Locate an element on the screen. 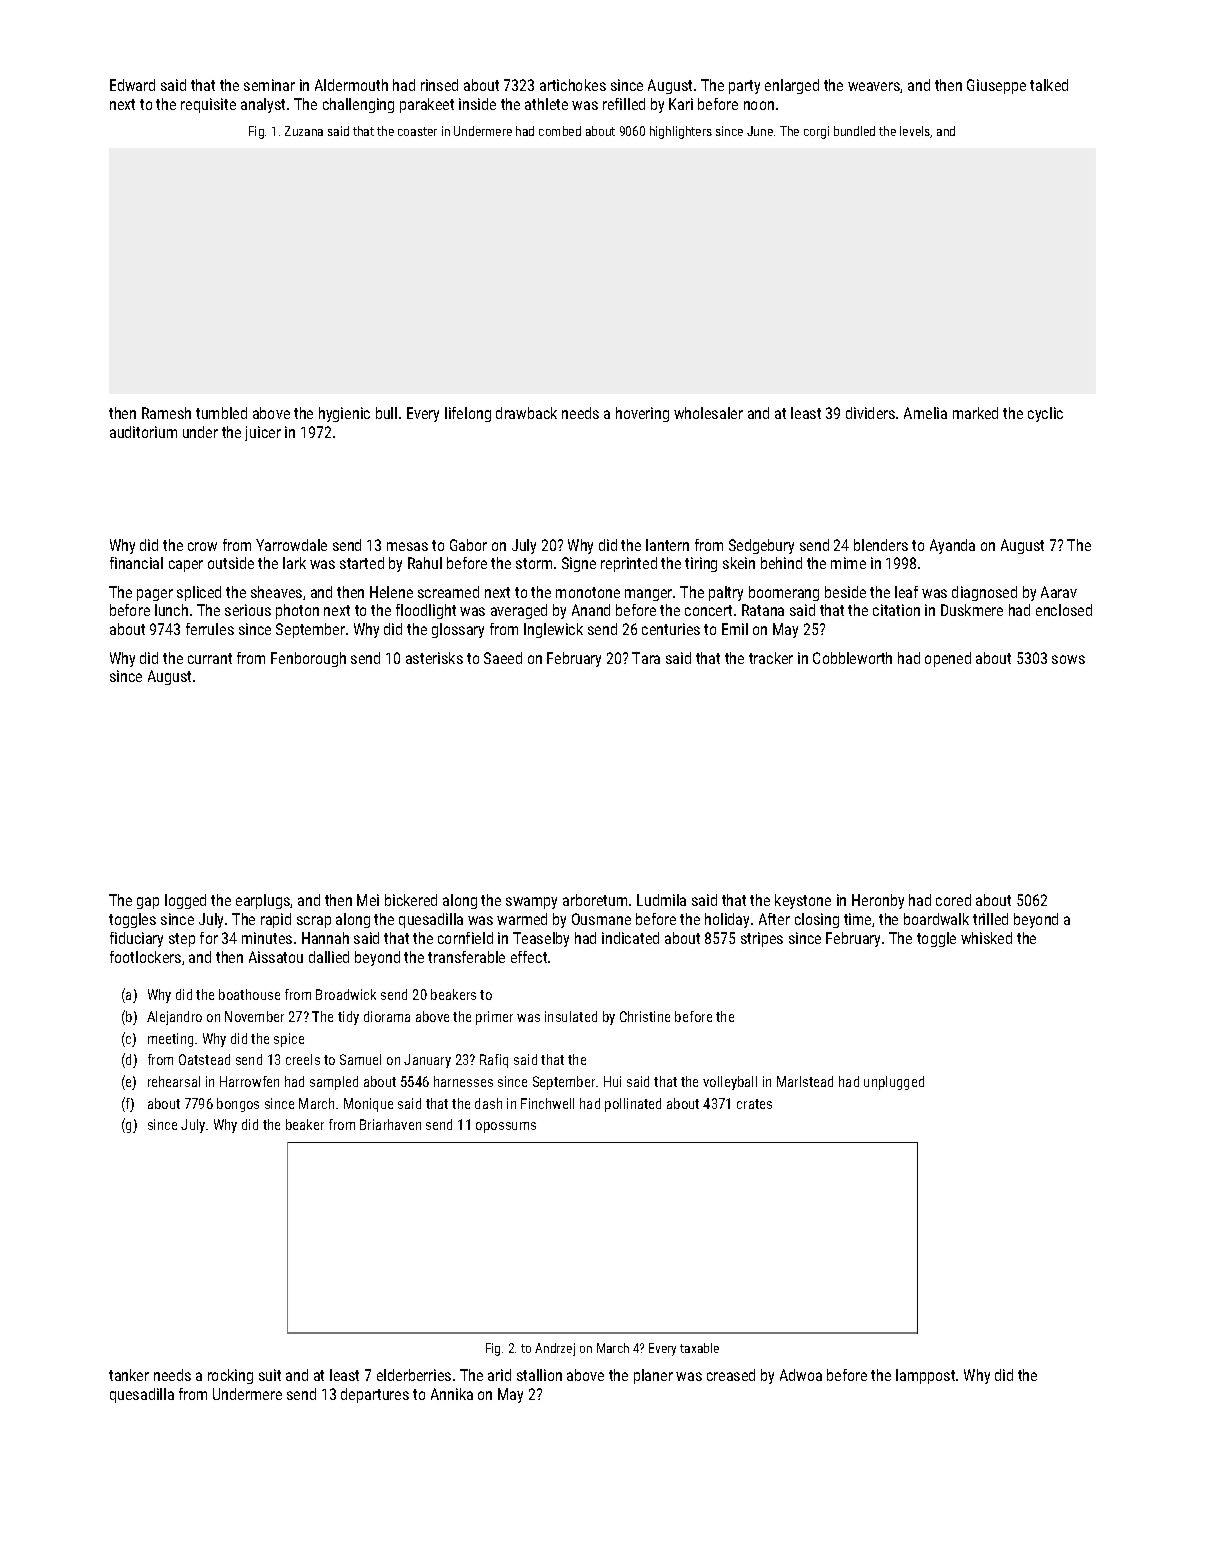 The width and height of the screenshot is (1205, 1559). weavers is located at coordinates (874, 87).
